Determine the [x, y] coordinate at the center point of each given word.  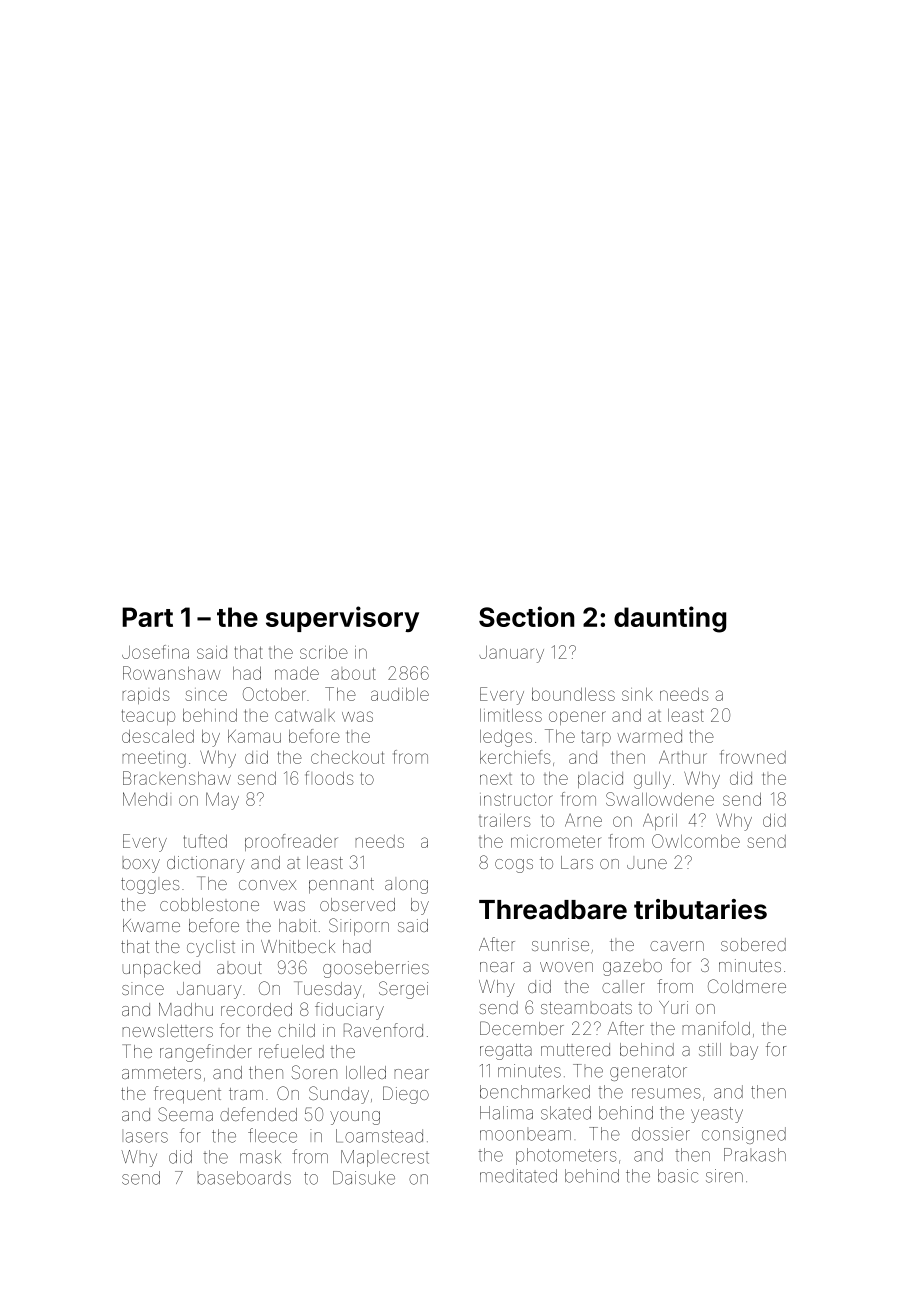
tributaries [700, 909]
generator [648, 1073]
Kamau [254, 736]
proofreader [291, 842]
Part [147, 617]
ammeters [161, 1073]
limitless [511, 715]
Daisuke [364, 1178]
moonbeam [525, 1135]
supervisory [342, 619]
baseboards [244, 1178]
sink [637, 694]
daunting [670, 619]
